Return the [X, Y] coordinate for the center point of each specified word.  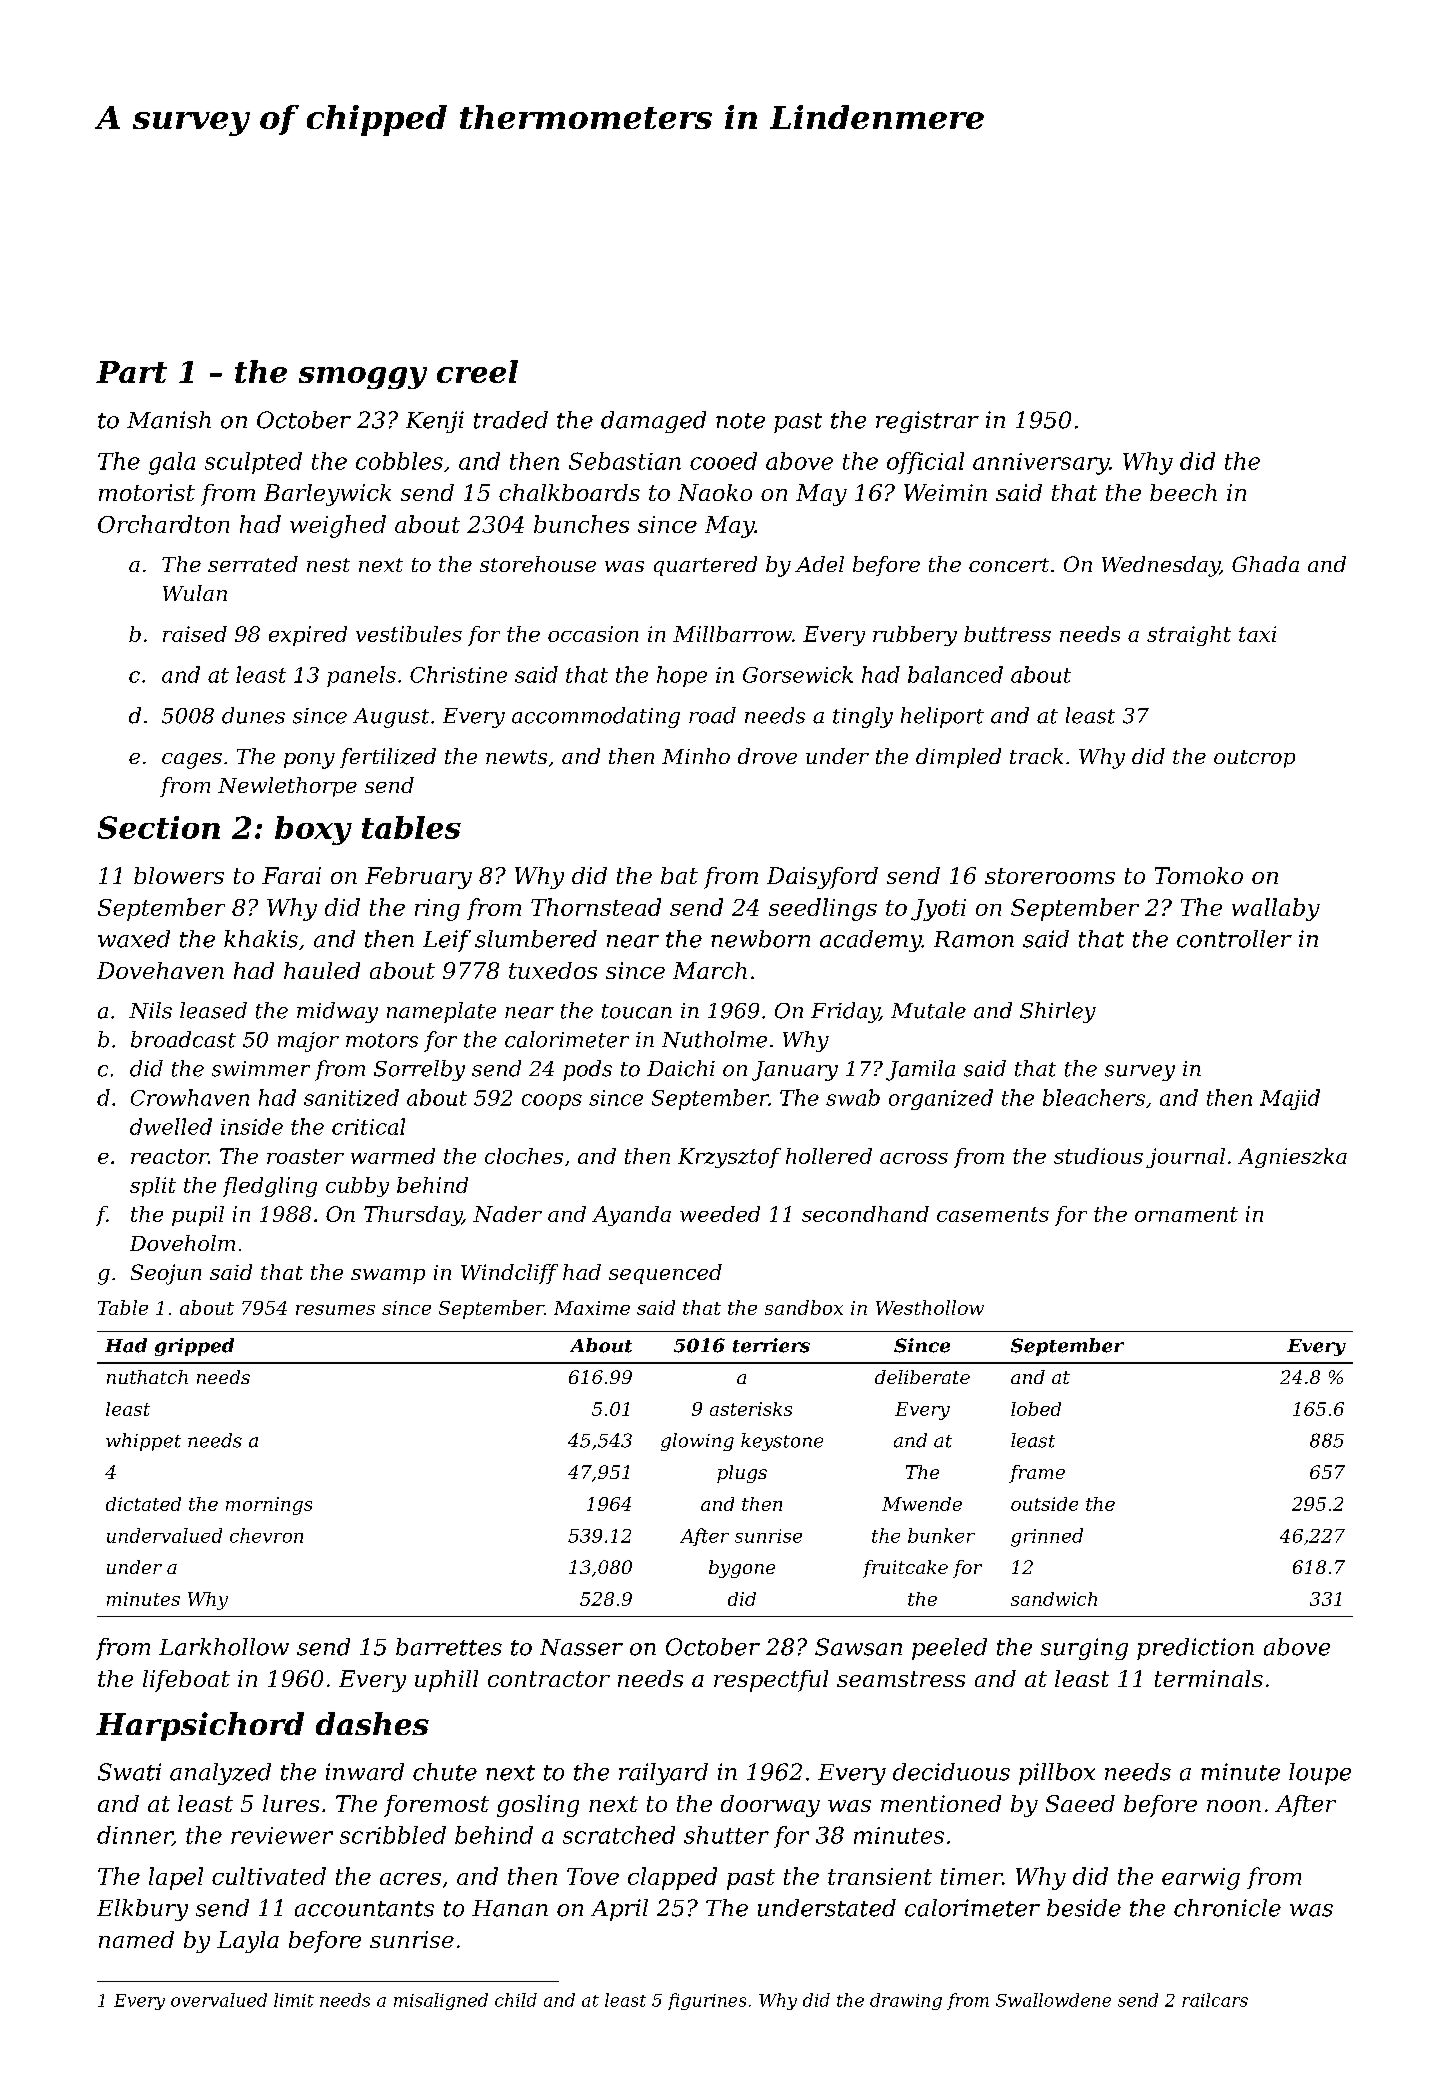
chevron [266, 1535]
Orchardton [163, 524]
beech [1183, 492]
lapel [176, 1878]
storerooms [1050, 876]
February [418, 878]
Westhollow [930, 1307]
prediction [1195, 1649]
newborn [760, 939]
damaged [653, 422]
